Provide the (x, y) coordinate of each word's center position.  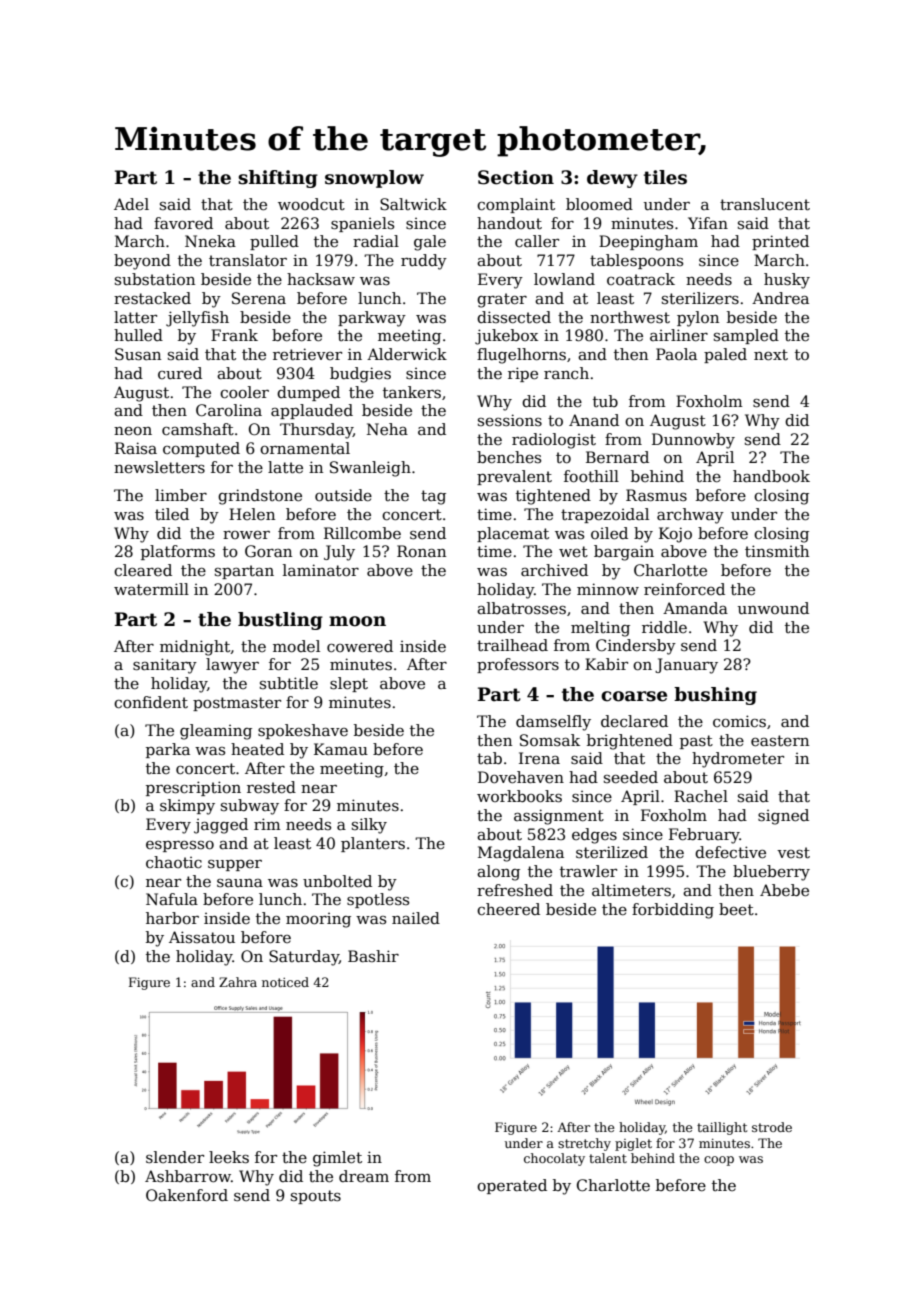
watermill (151, 589)
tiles (665, 177)
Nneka (210, 241)
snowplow (374, 179)
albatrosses (521, 608)
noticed (285, 982)
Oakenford (187, 1195)
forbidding (673, 911)
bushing (715, 696)
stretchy (584, 1144)
